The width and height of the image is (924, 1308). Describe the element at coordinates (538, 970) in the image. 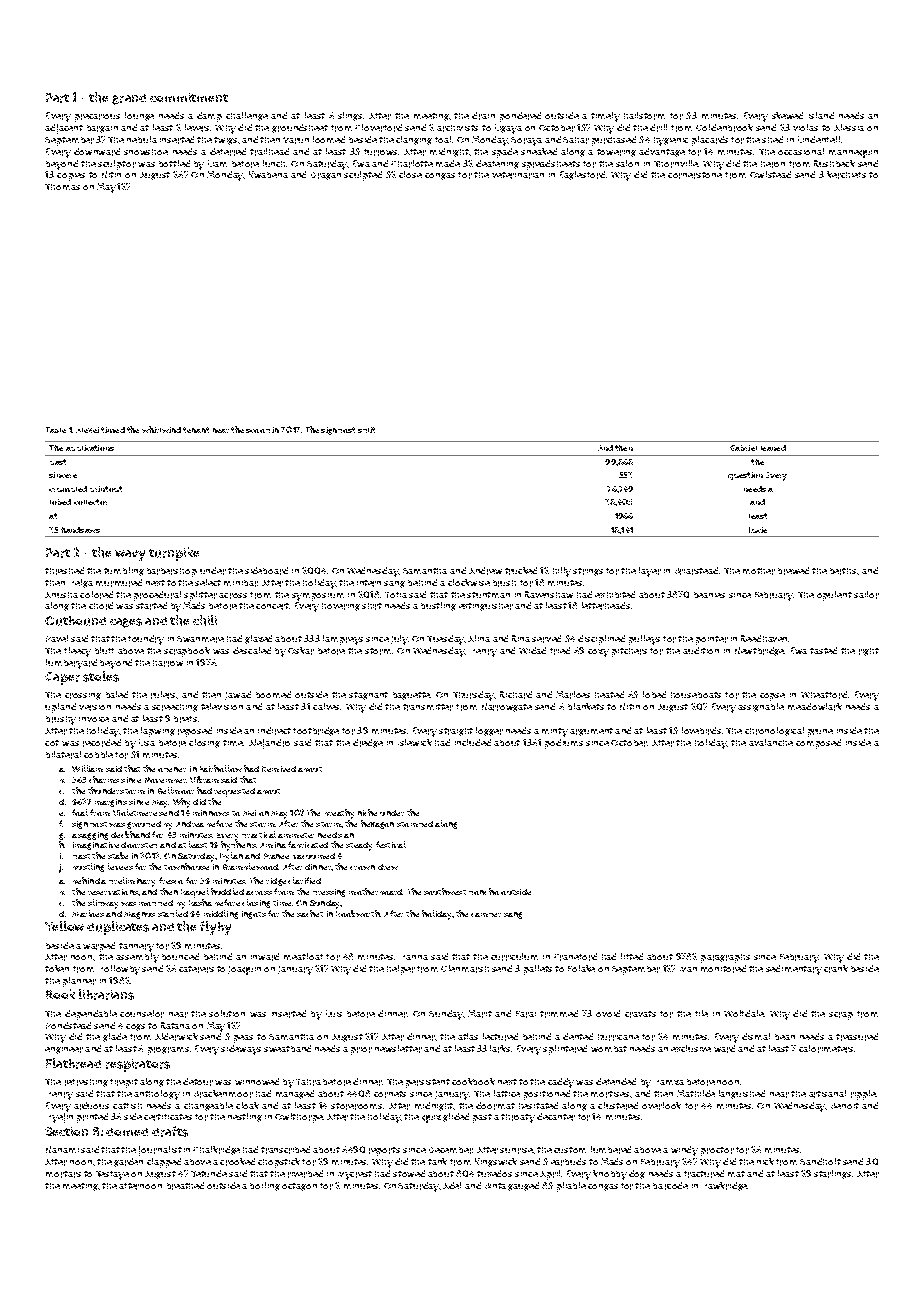

I see `pallets` at that location.
